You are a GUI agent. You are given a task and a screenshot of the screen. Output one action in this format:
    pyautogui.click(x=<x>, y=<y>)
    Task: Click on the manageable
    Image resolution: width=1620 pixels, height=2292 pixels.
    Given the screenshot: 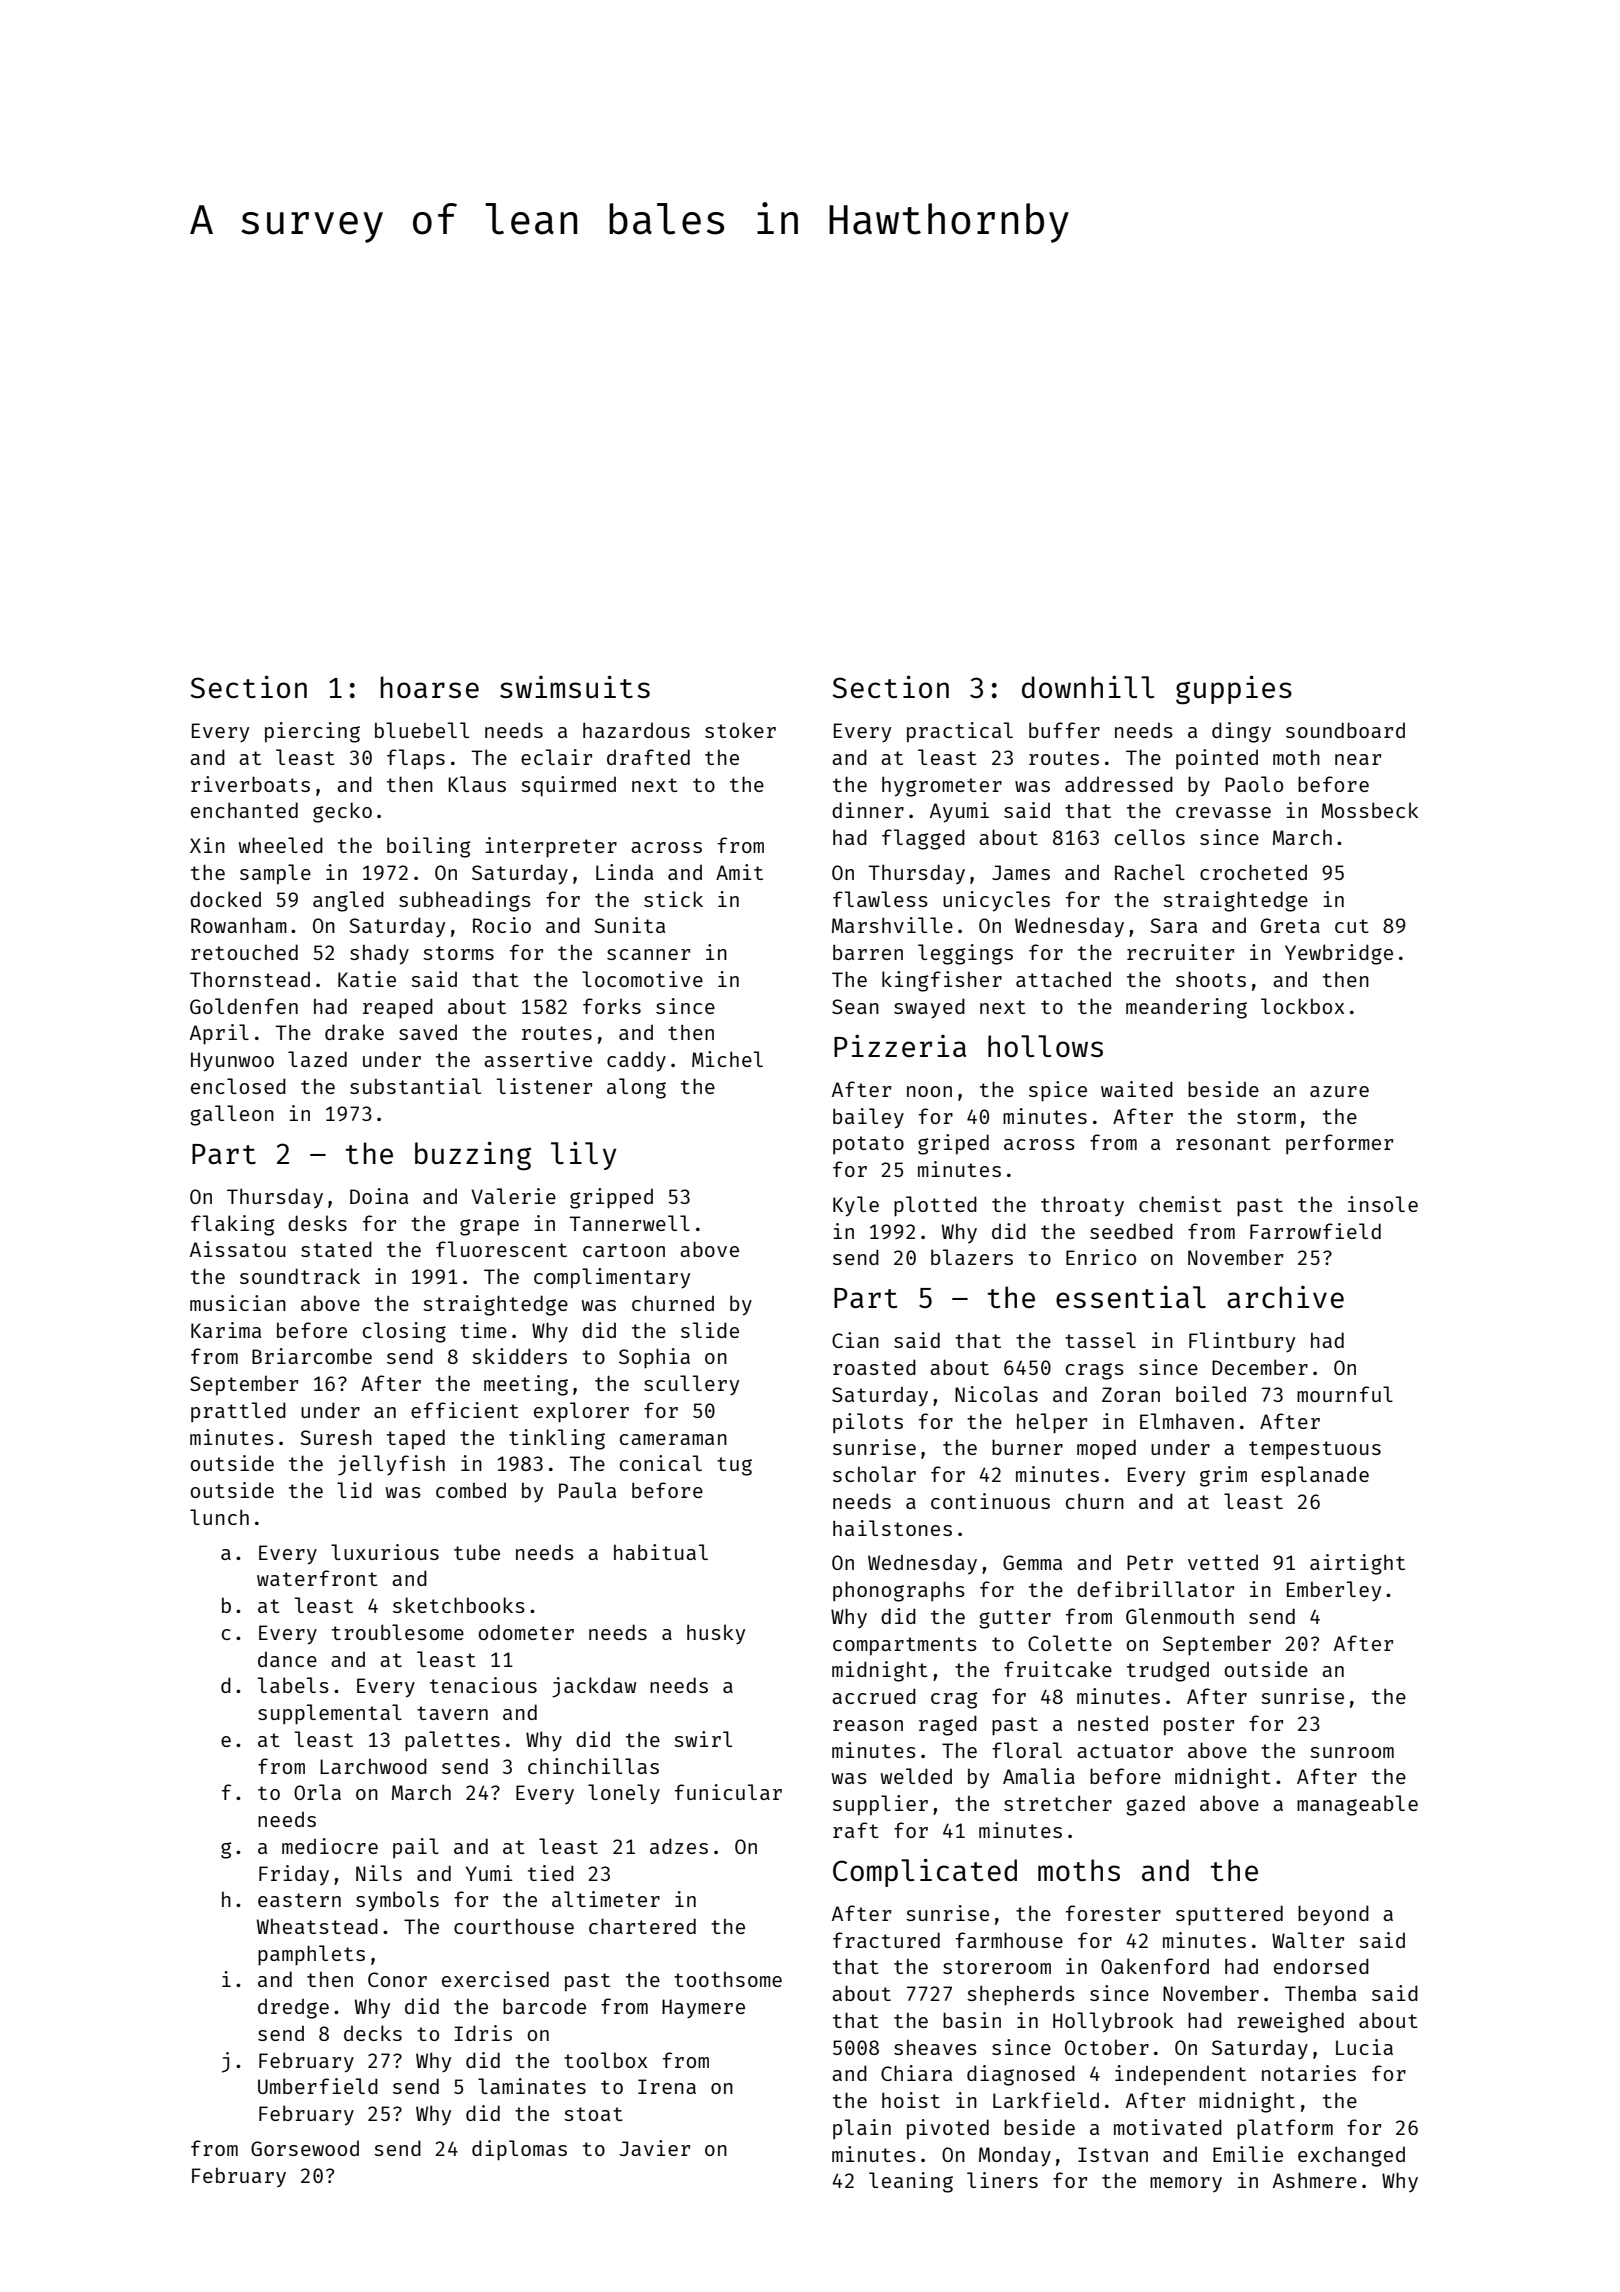 What is the action you would take?
    pyautogui.click(x=1357, y=1805)
